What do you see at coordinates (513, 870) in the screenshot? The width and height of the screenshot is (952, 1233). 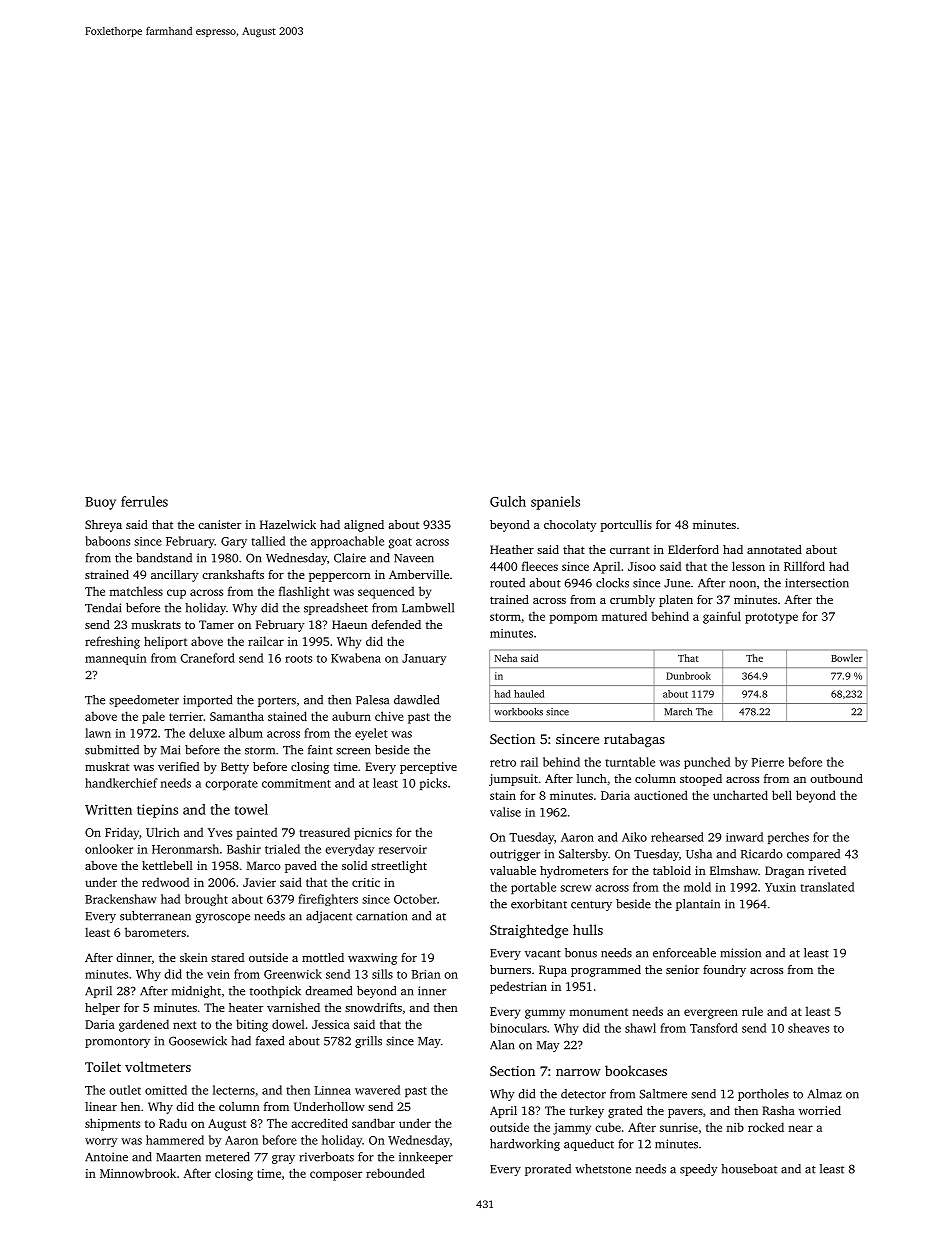 I see `valuable` at bounding box center [513, 870].
